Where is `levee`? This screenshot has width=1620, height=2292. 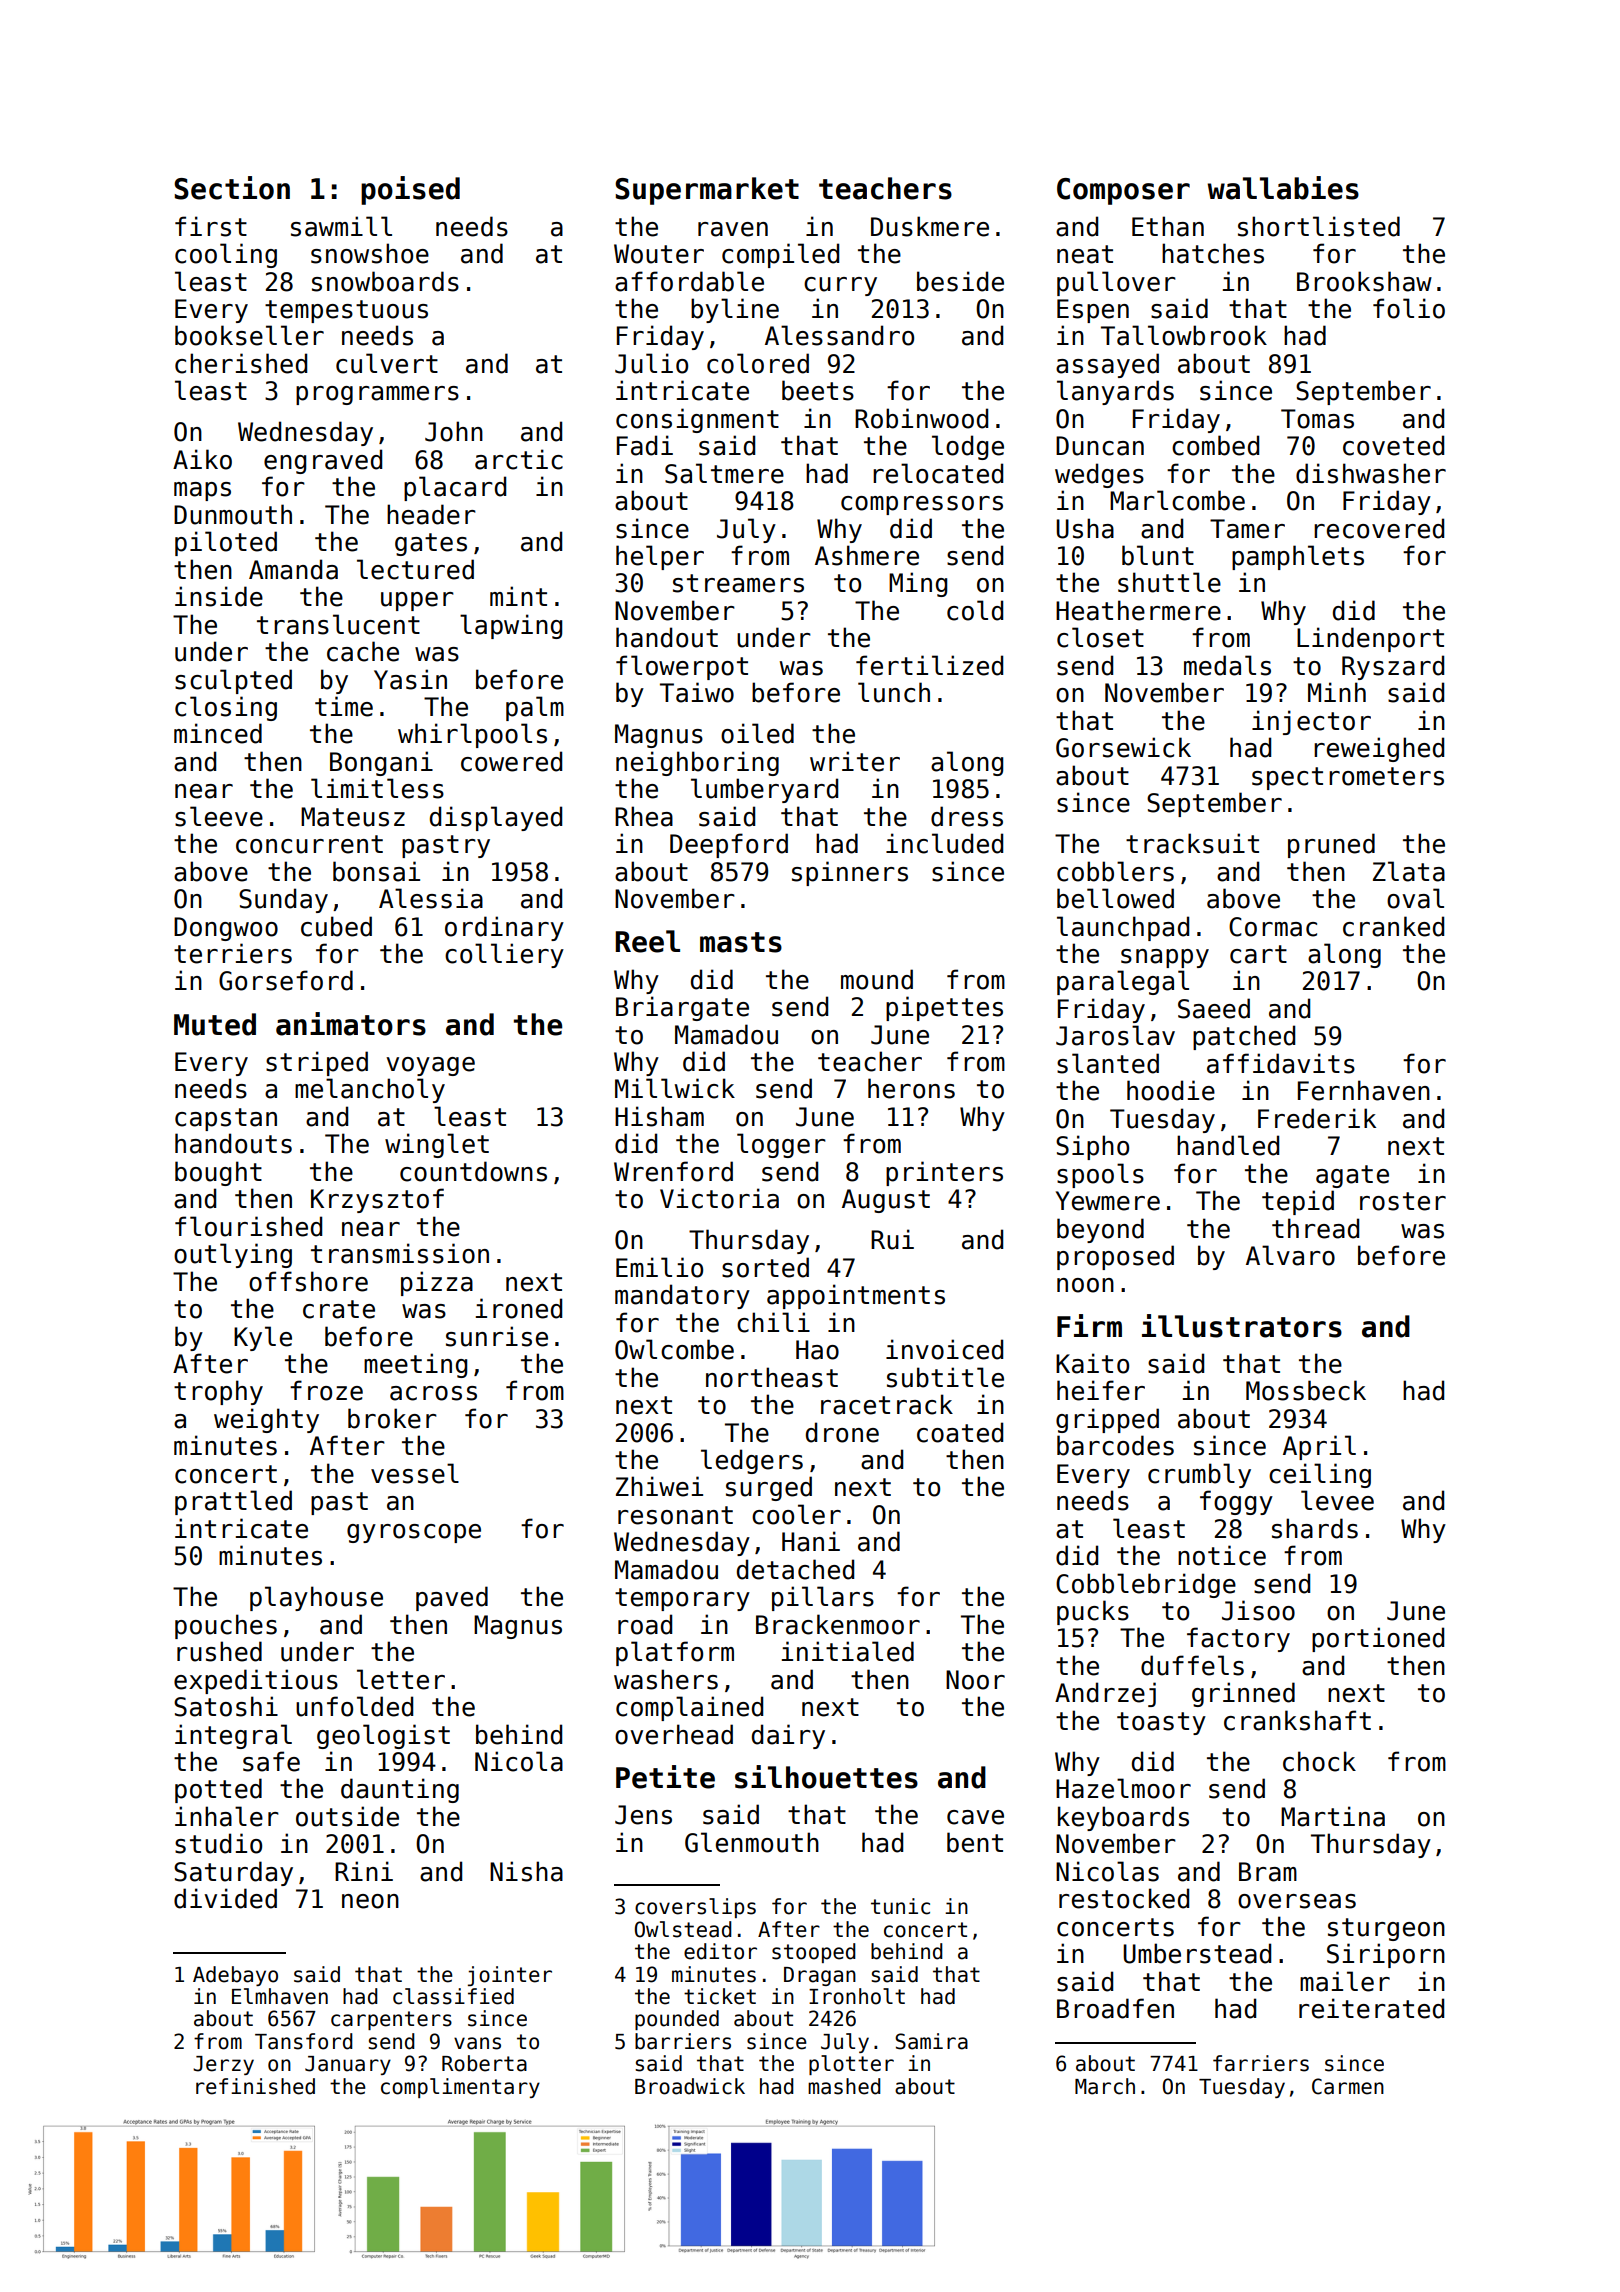 levee is located at coordinates (1337, 1500).
